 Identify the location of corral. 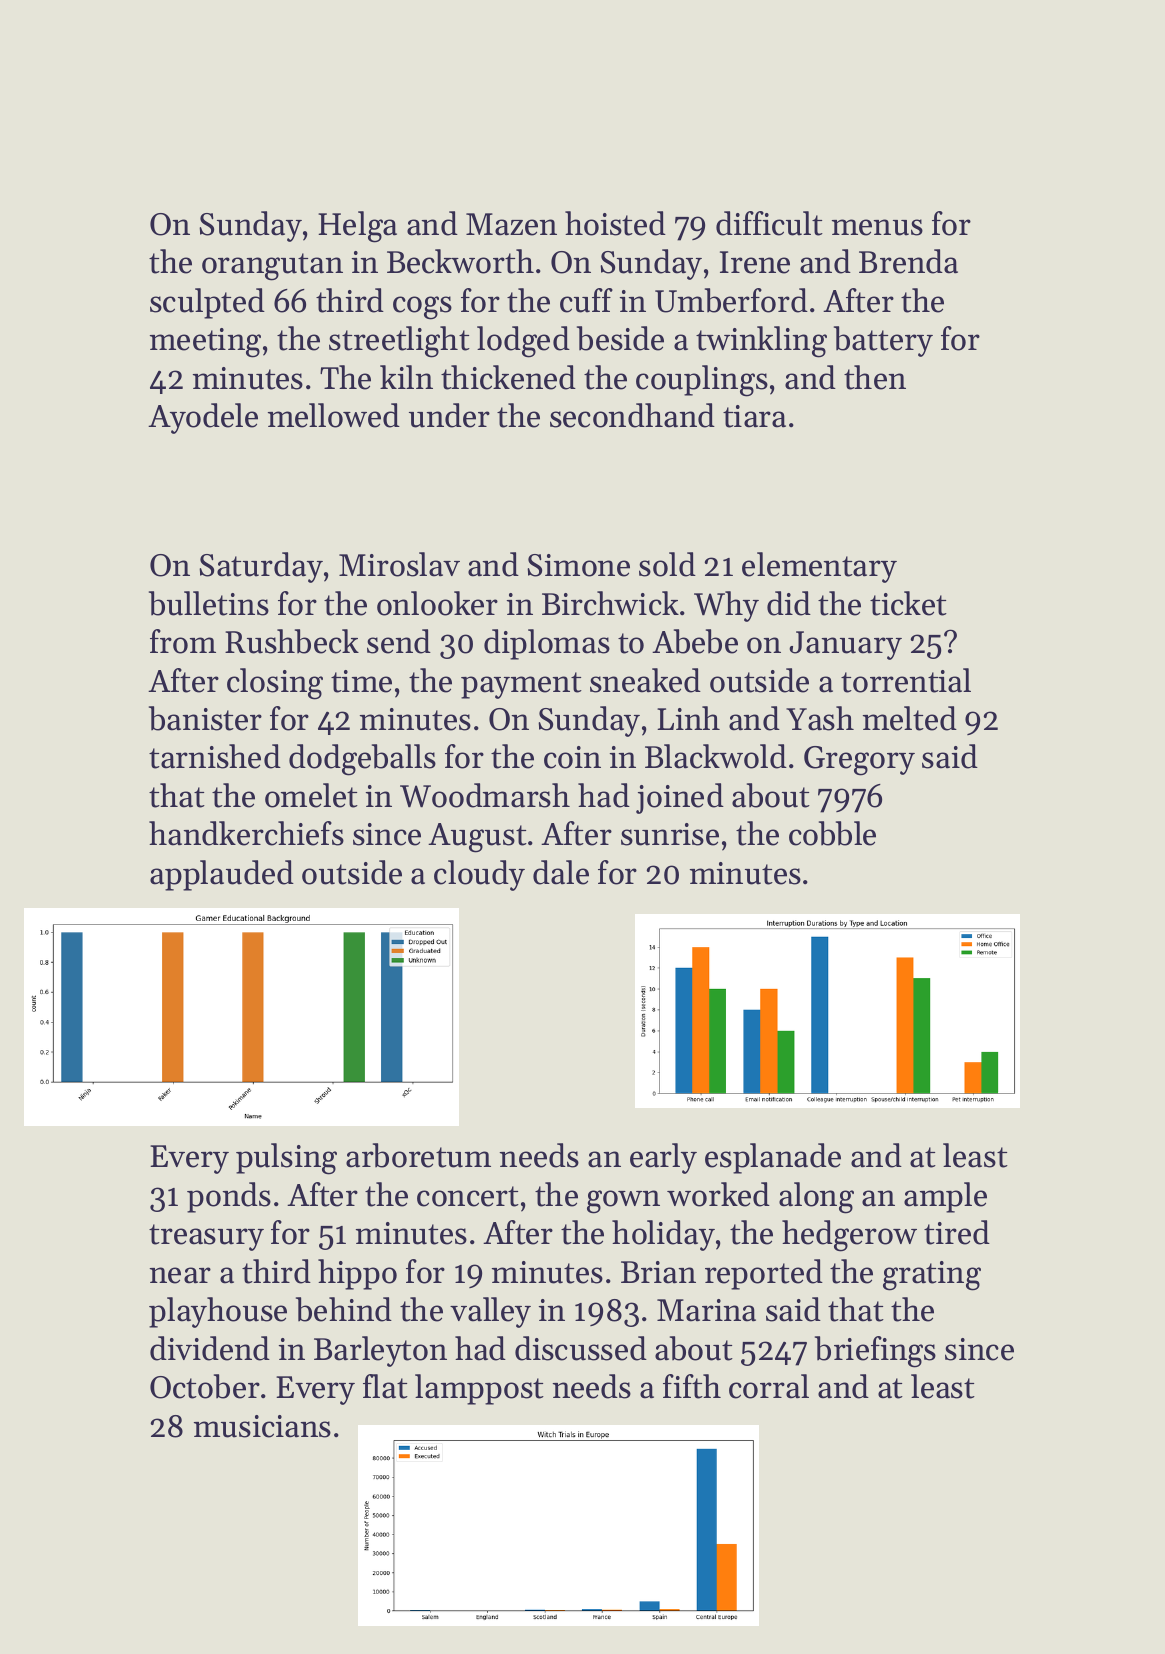
(769, 1386).
